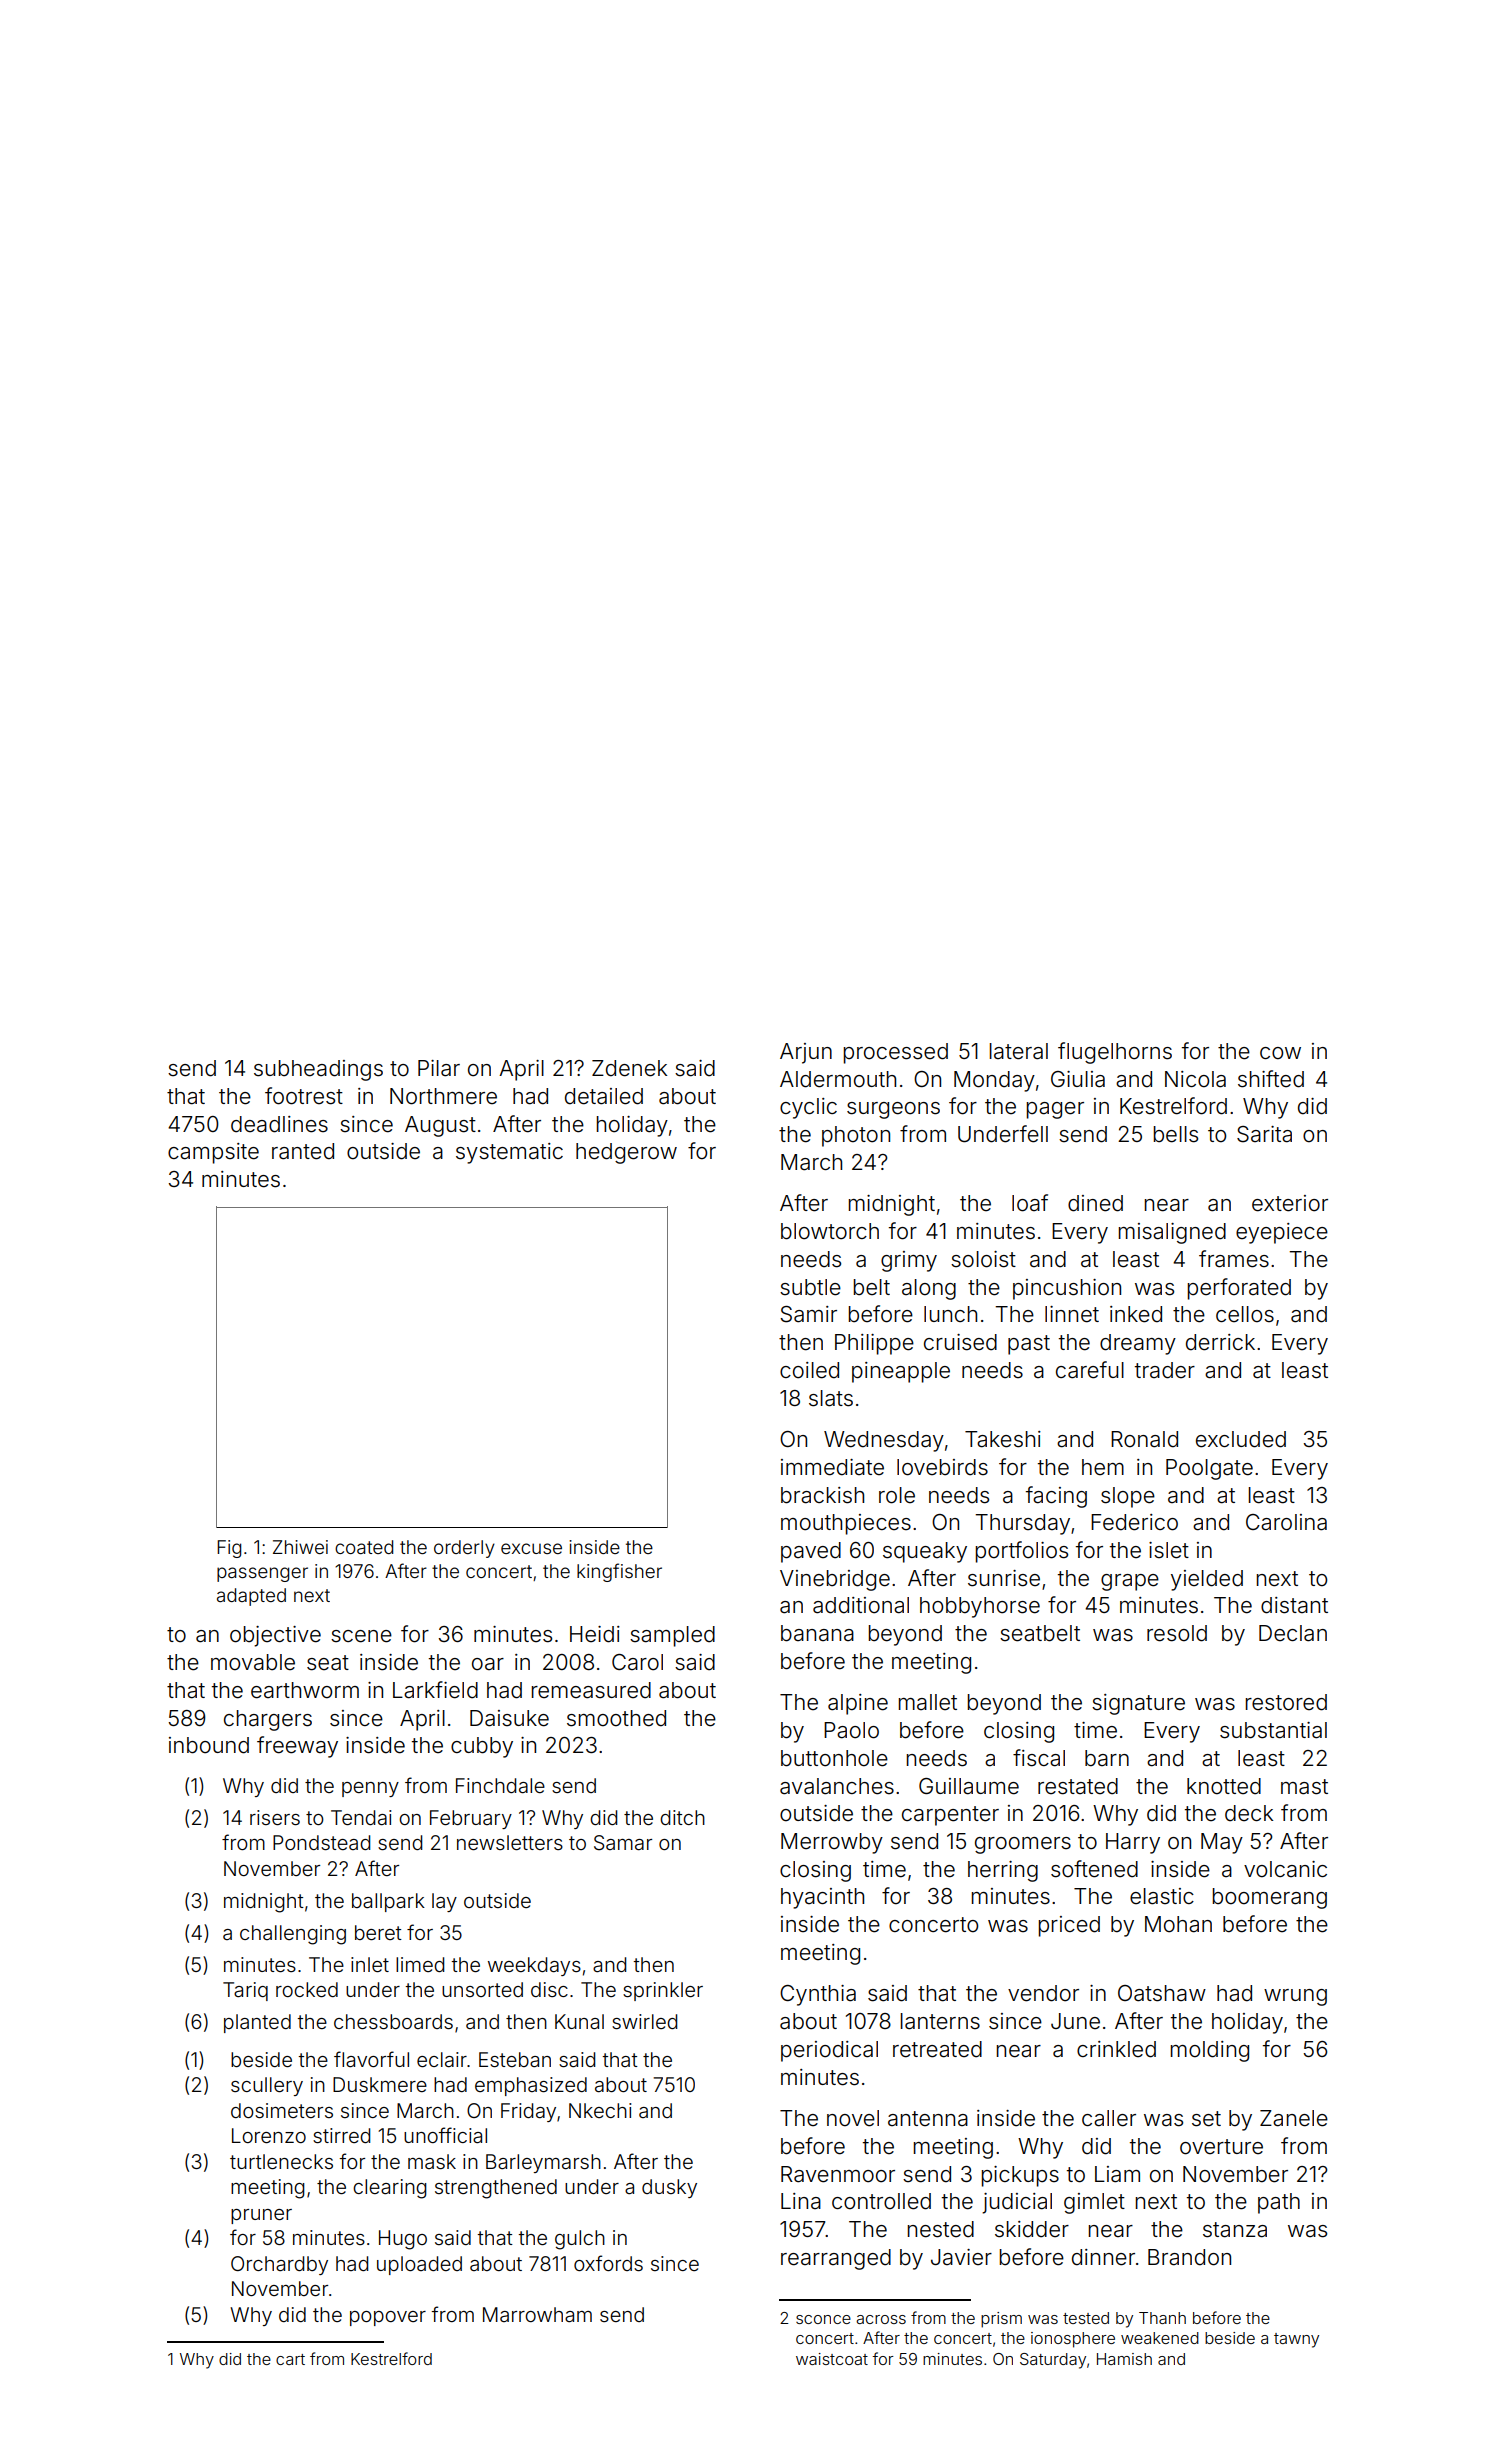 The image size is (1496, 2464). Describe the element at coordinates (830, 1231) in the image. I see `blowtorch` at that location.
